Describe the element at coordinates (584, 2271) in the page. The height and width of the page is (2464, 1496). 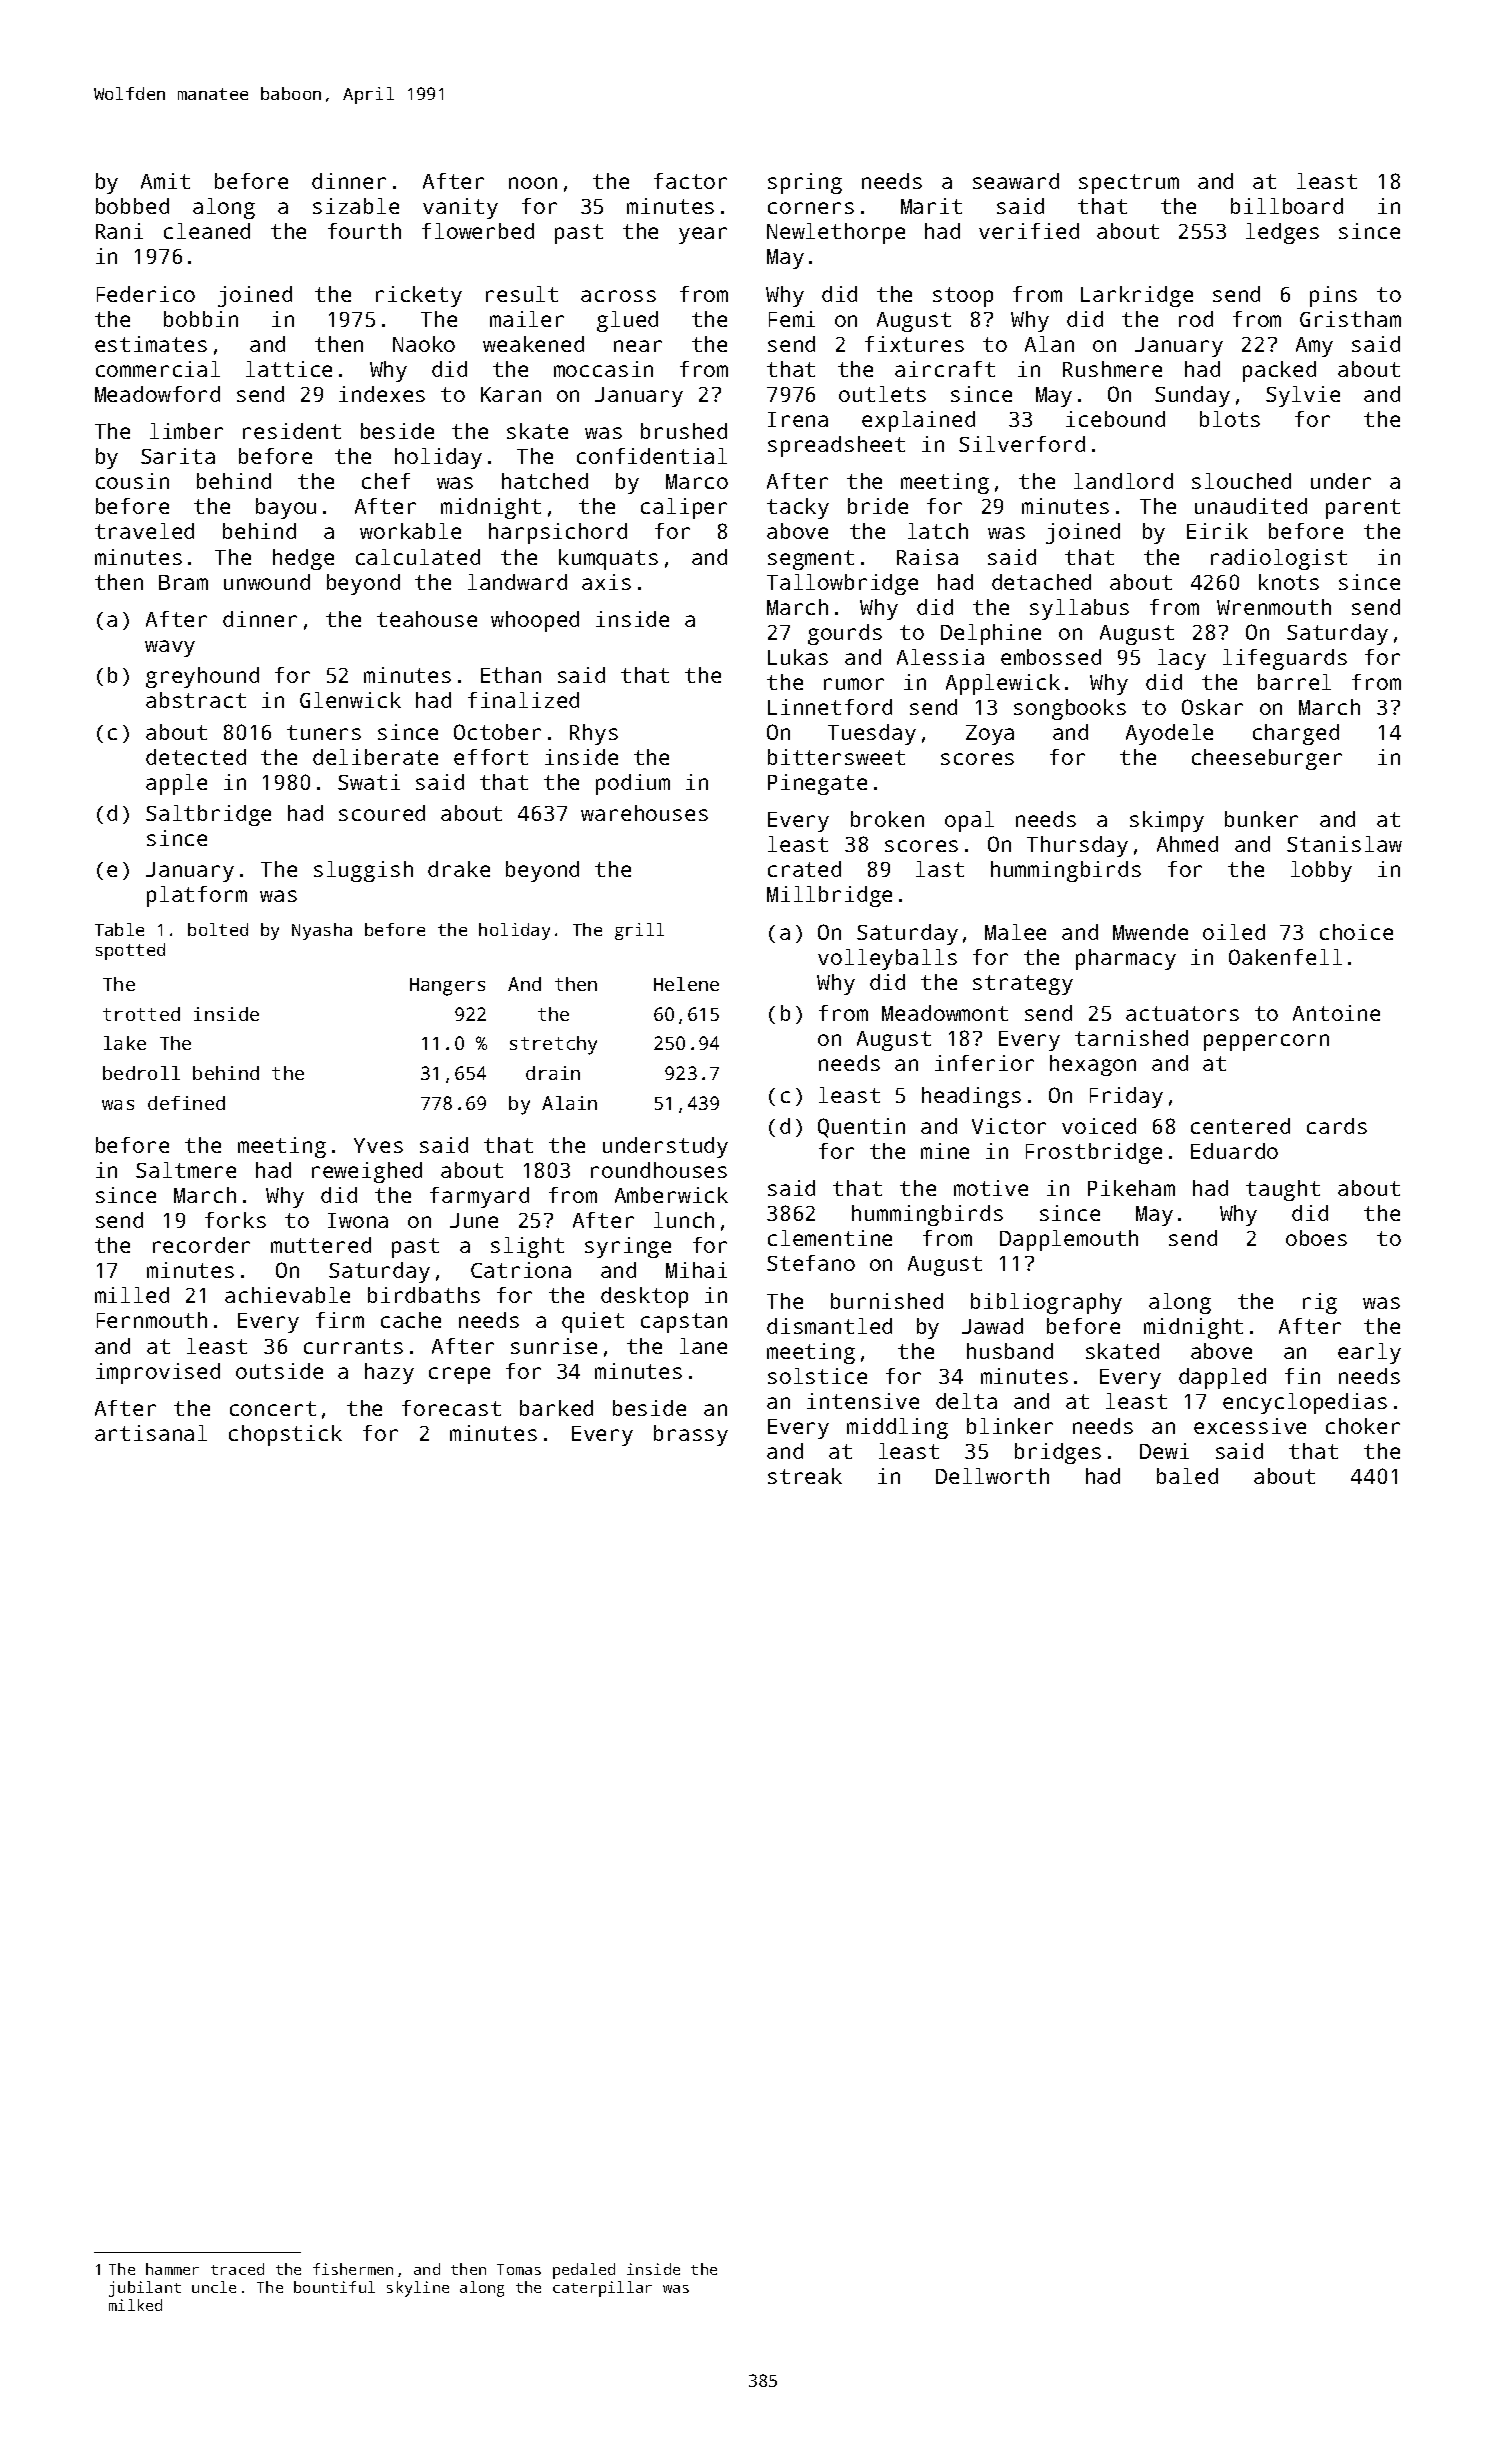
I see `pedaled` at that location.
